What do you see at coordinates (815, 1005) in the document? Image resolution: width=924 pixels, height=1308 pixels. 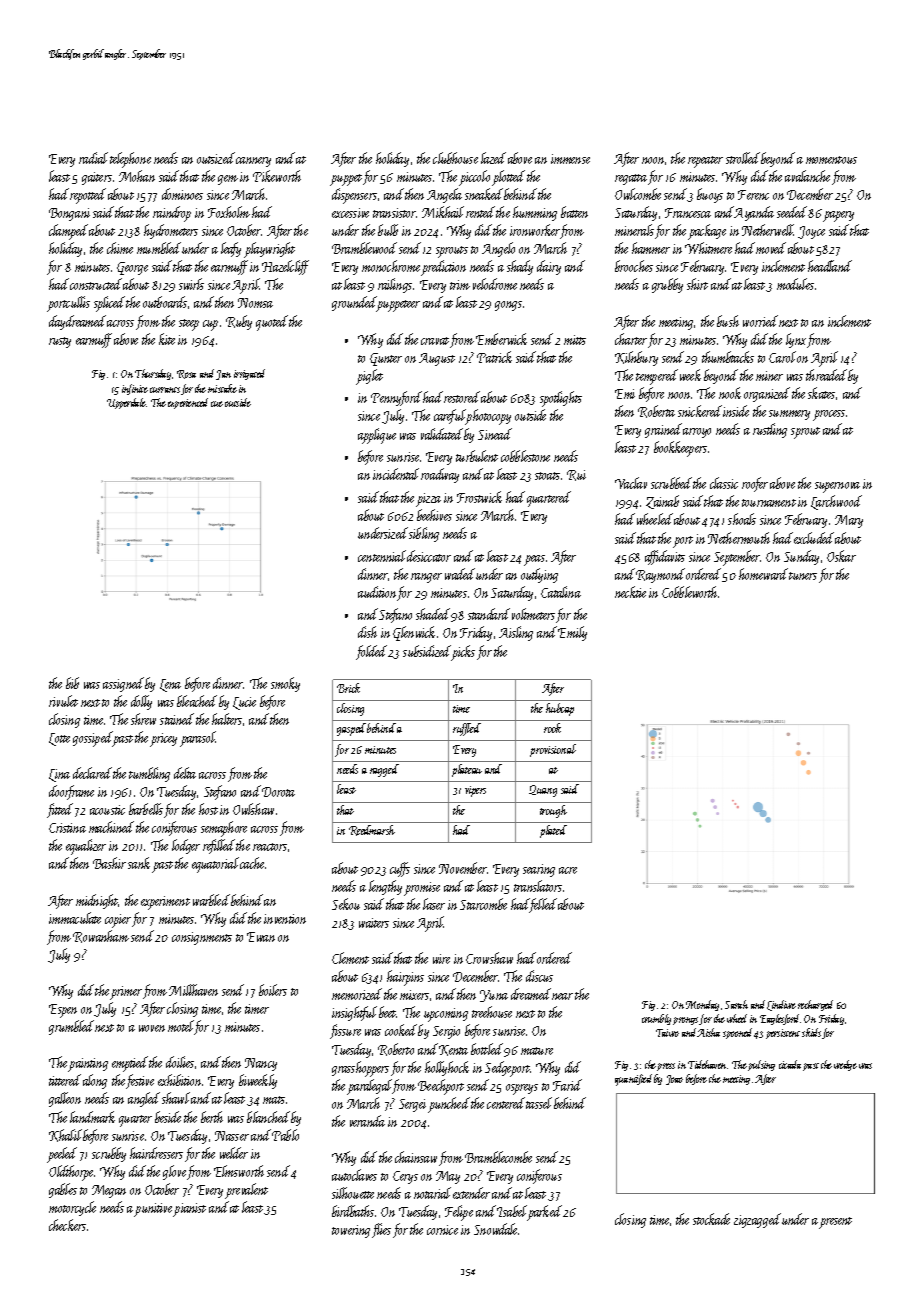 I see `recharged` at bounding box center [815, 1005].
